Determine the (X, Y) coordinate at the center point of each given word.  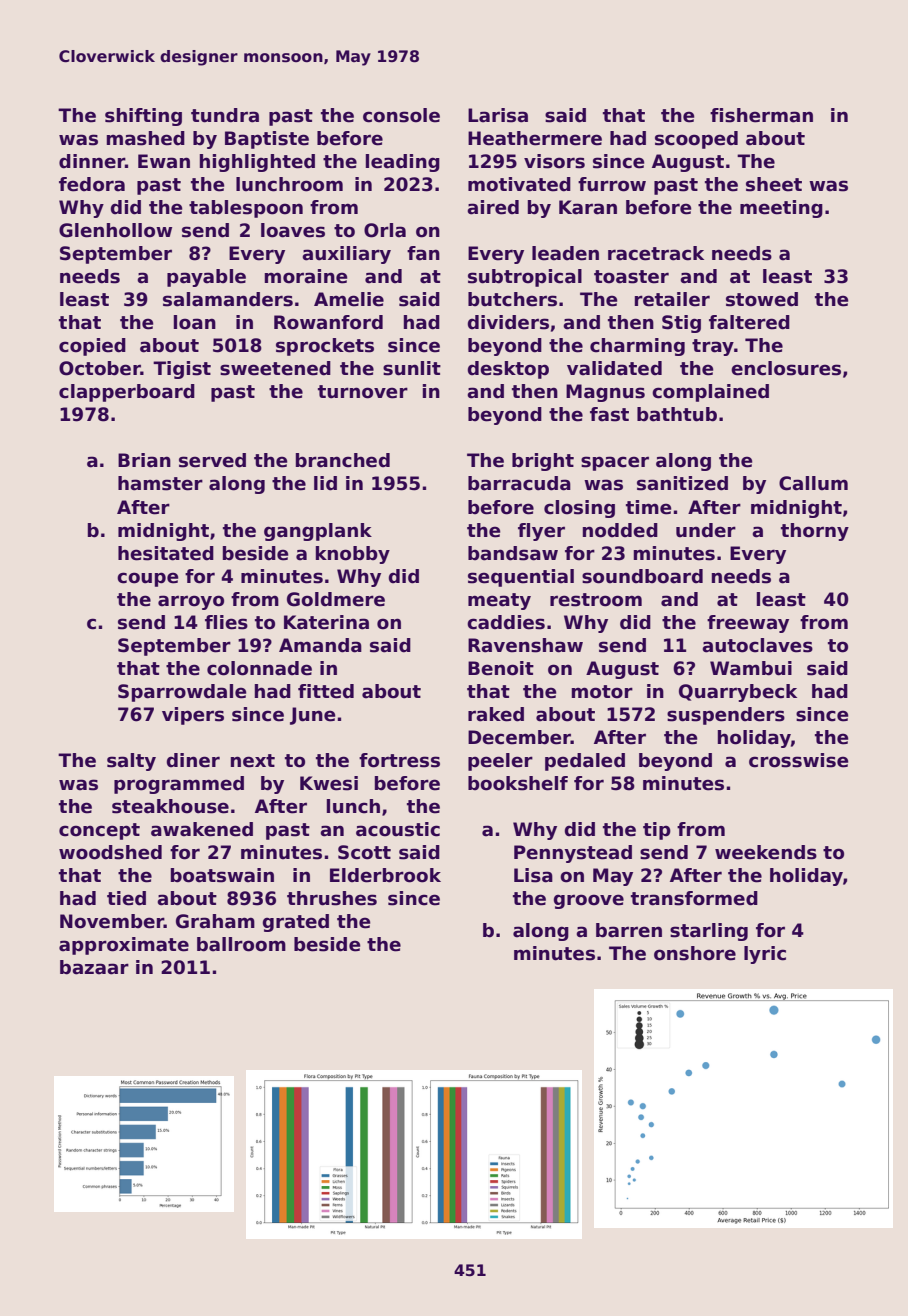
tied (126, 898)
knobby (353, 555)
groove (588, 901)
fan (423, 253)
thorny (815, 532)
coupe (148, 579)
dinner (92, 161)
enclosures (786, 368)
